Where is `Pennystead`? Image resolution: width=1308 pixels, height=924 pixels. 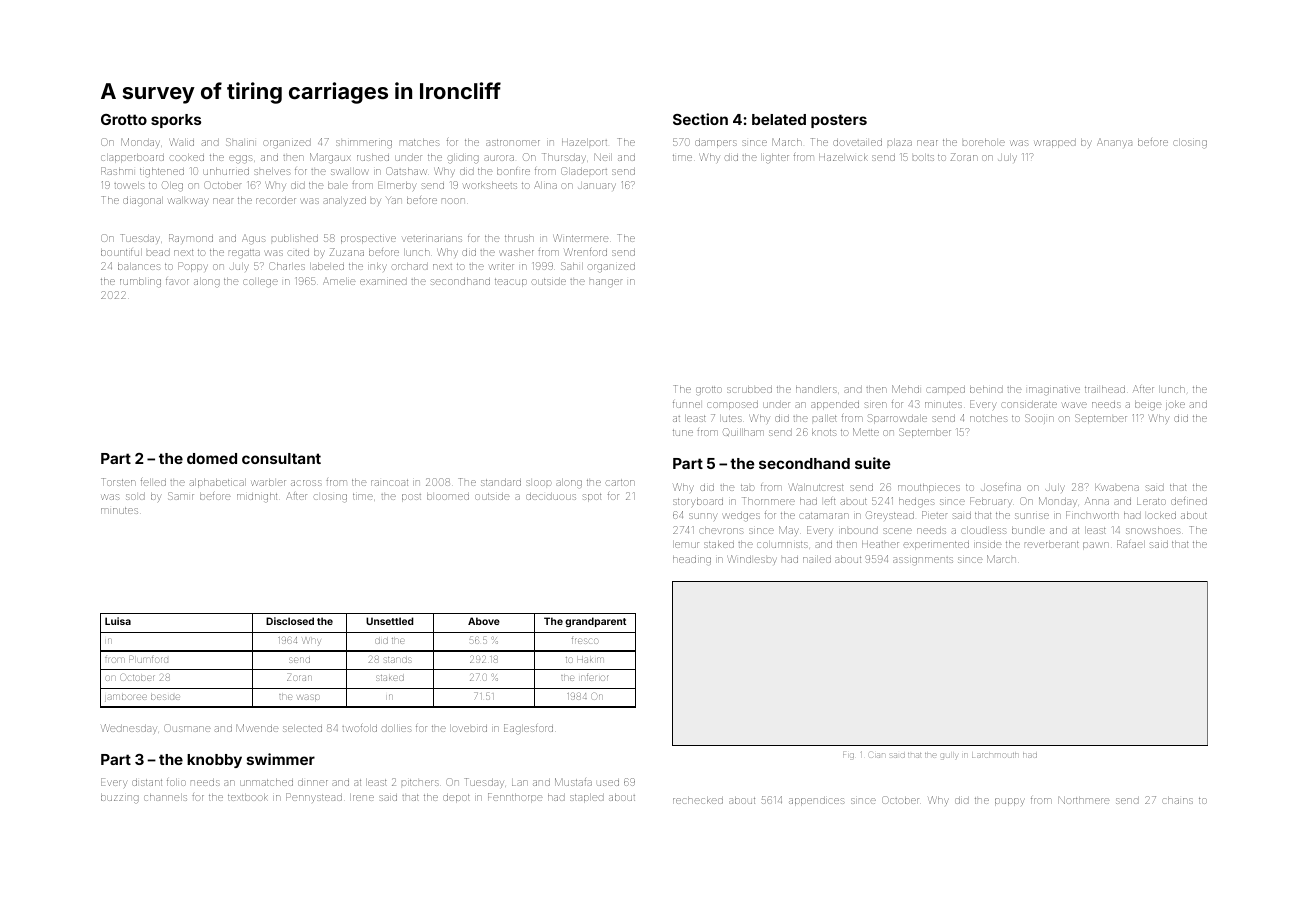
Pennystead is located at coordinates (314, 797).
